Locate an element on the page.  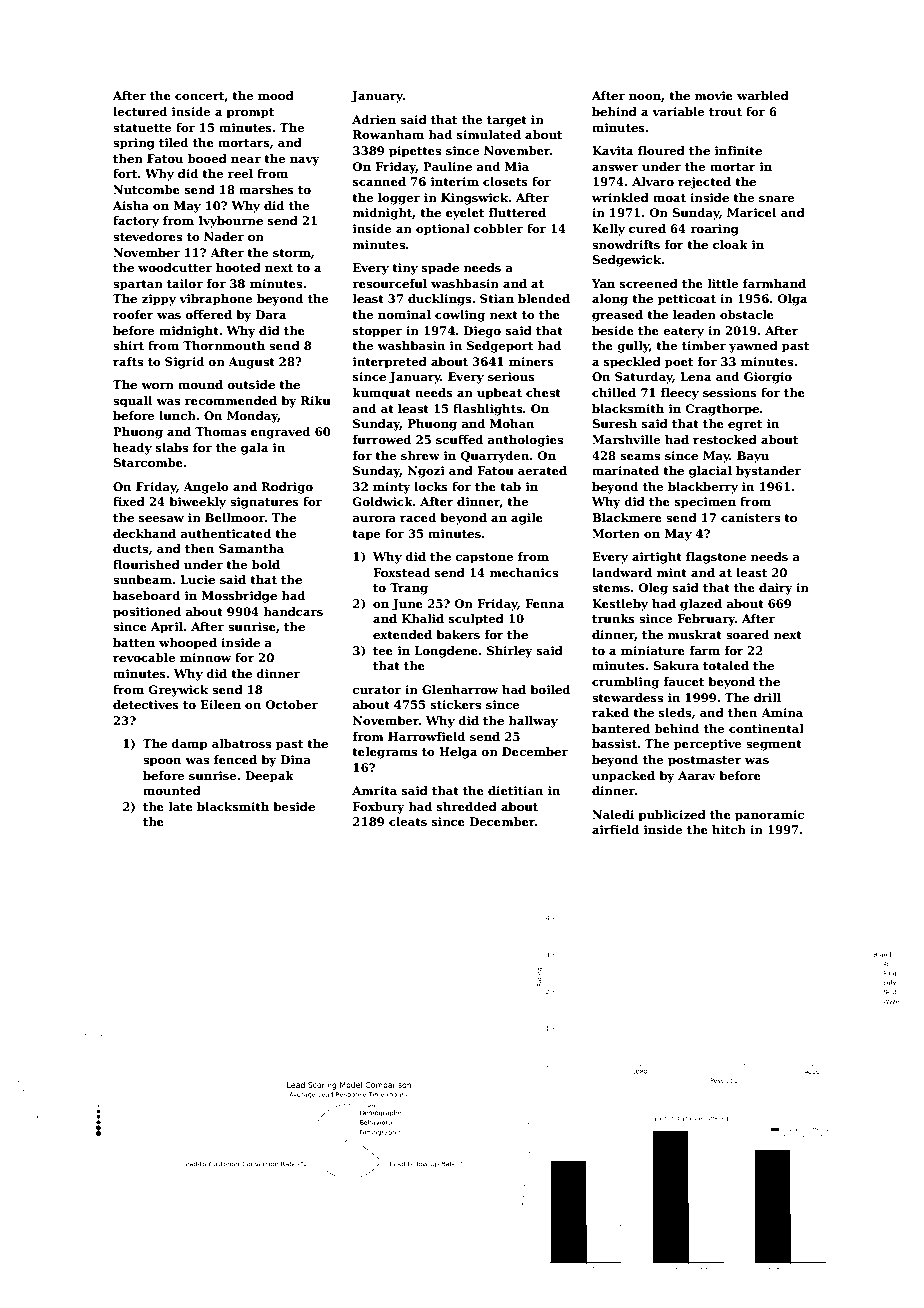
infinite is located at coordinates (738, 150).
